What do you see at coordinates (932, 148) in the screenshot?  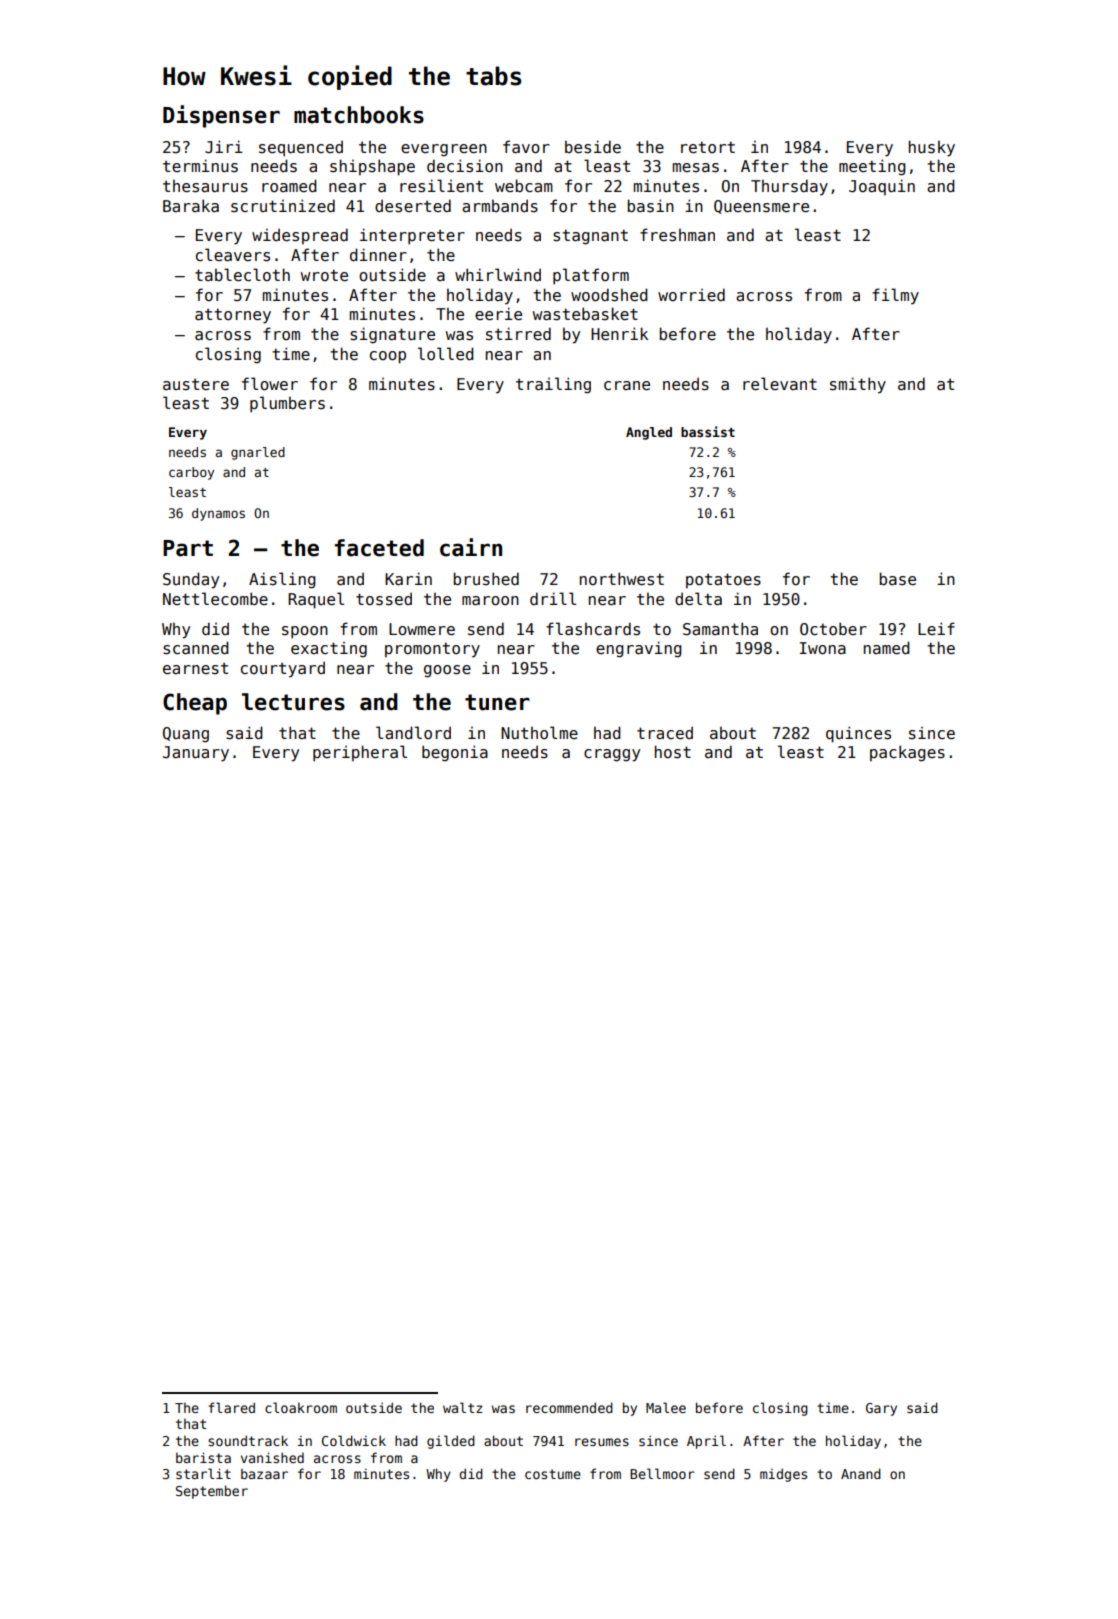 I see `husky` at bounding box center [932, 148].
